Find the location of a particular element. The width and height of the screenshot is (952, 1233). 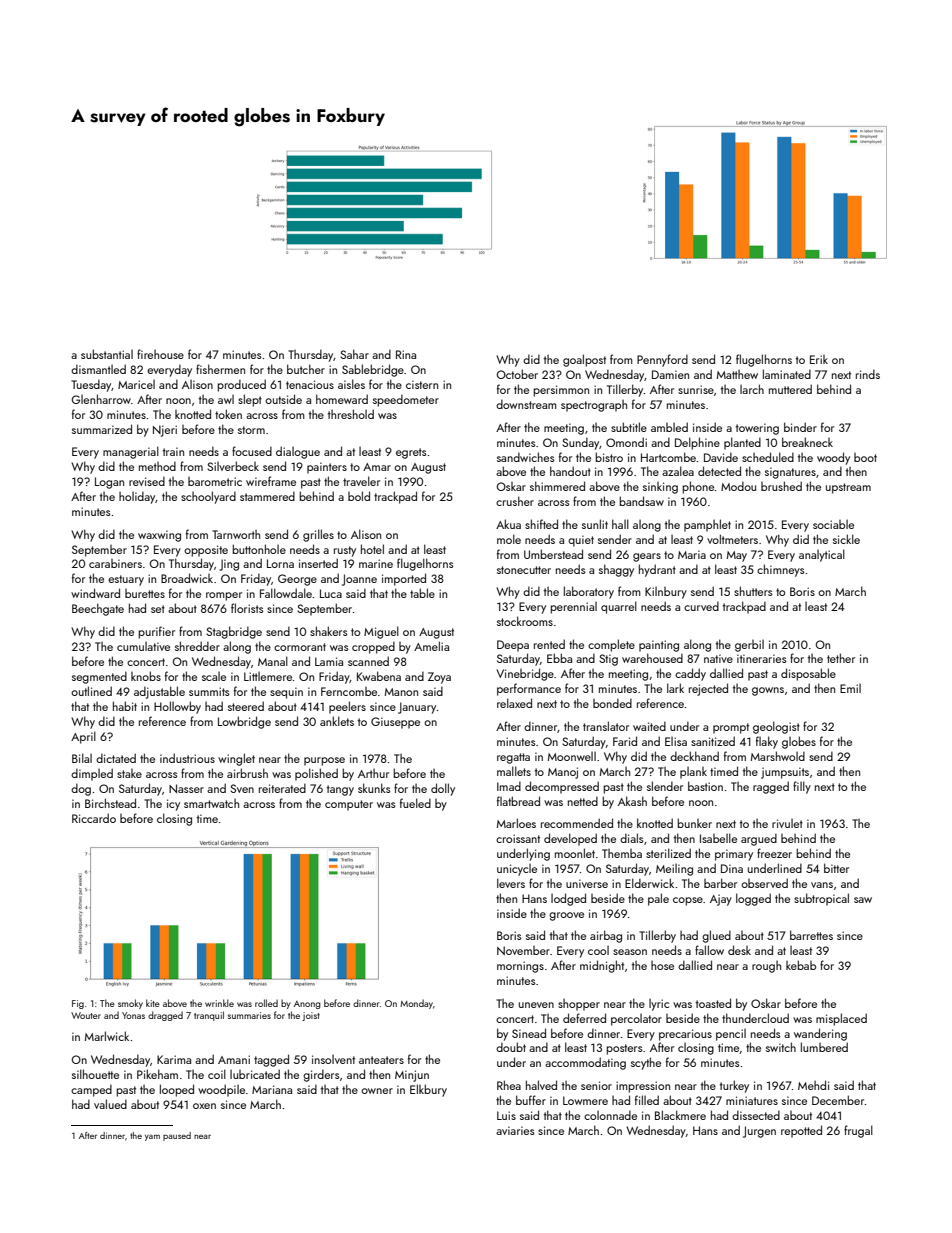

brushed is located at coordinates (781, 486).
